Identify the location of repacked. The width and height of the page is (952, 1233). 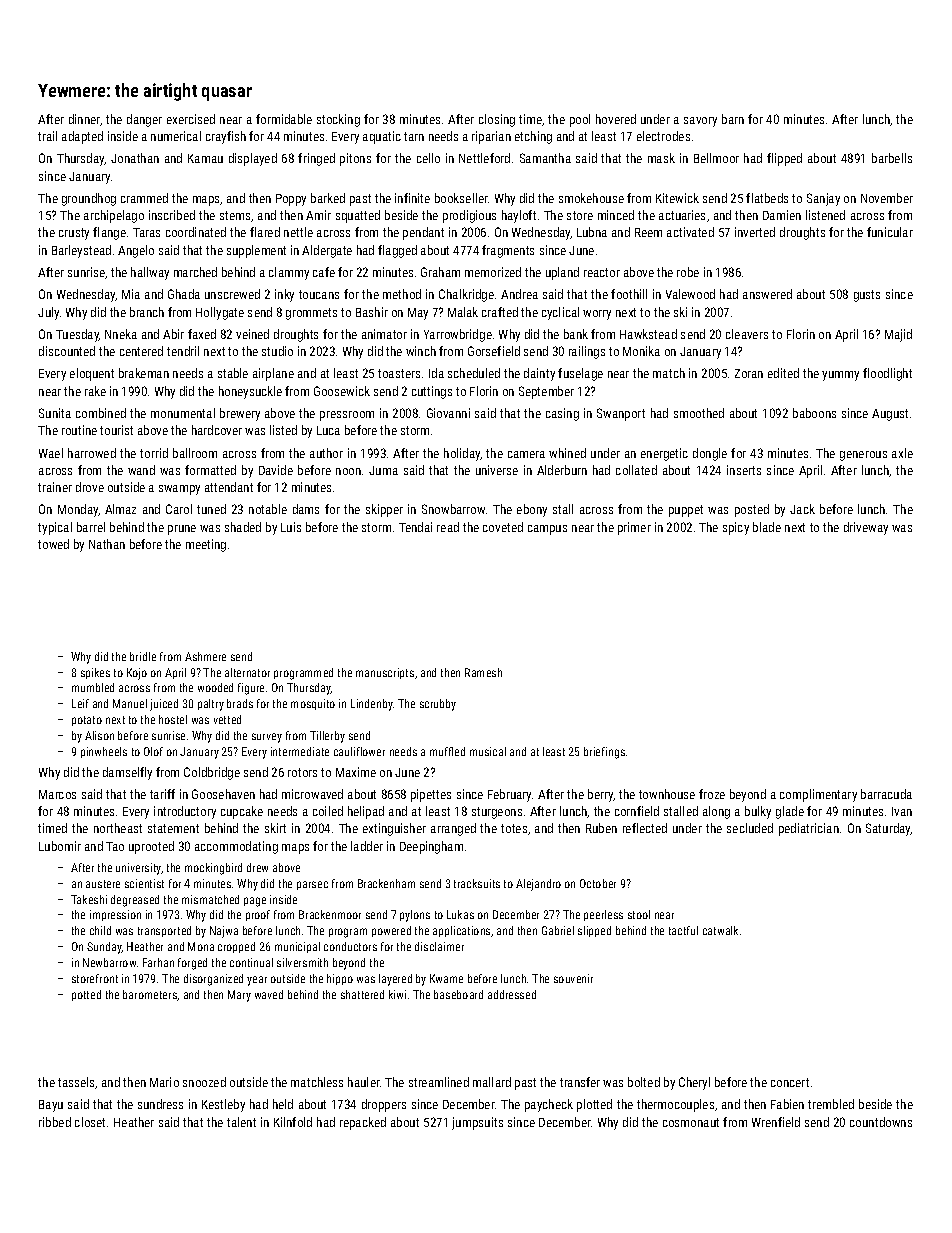
(363, 1123).
